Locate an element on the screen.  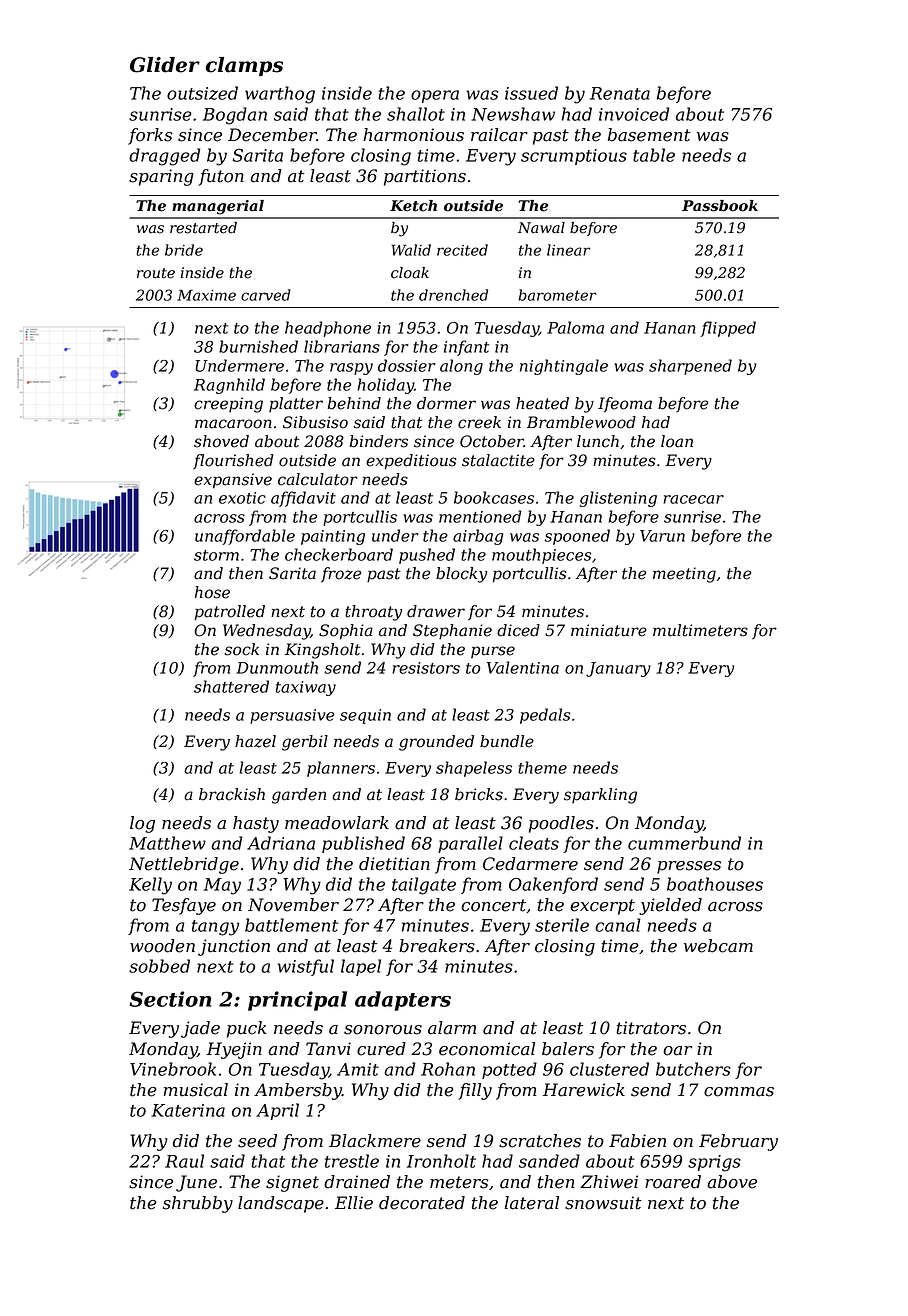
Bramblewood is located at coordinates (581, 422).
